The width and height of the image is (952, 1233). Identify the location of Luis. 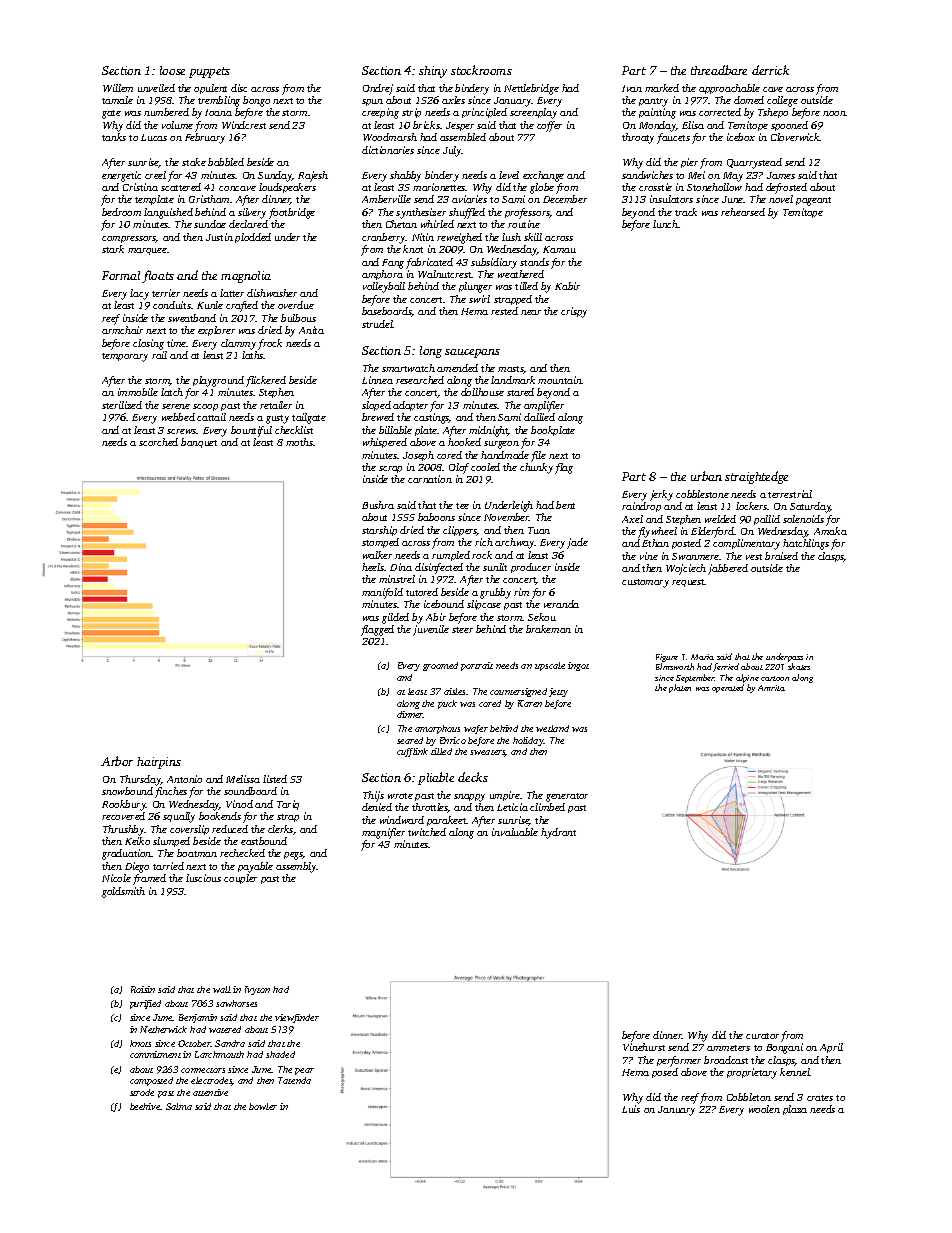
(631, 1109).
